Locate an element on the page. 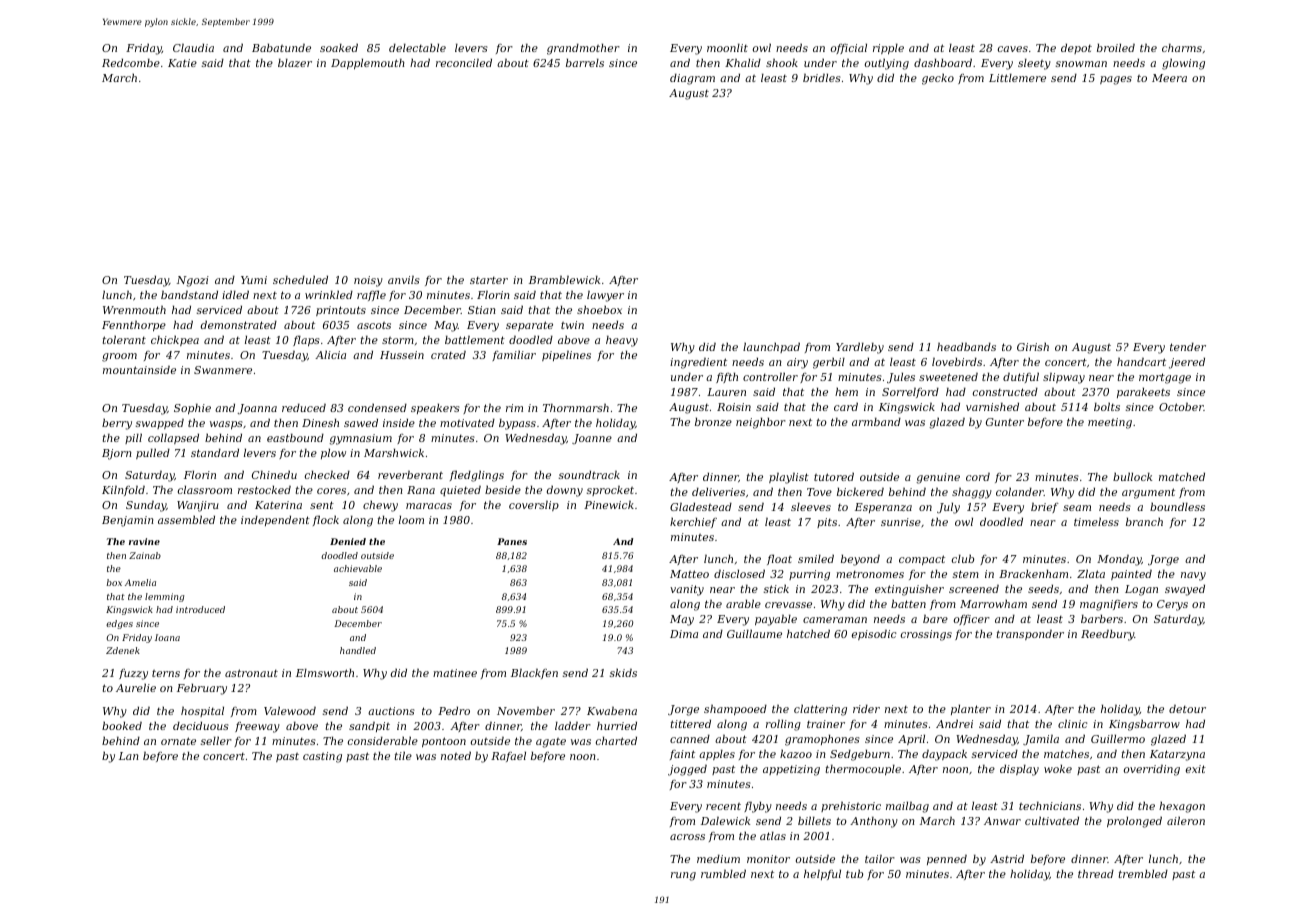  shook is located at coordinates (782, 62).
